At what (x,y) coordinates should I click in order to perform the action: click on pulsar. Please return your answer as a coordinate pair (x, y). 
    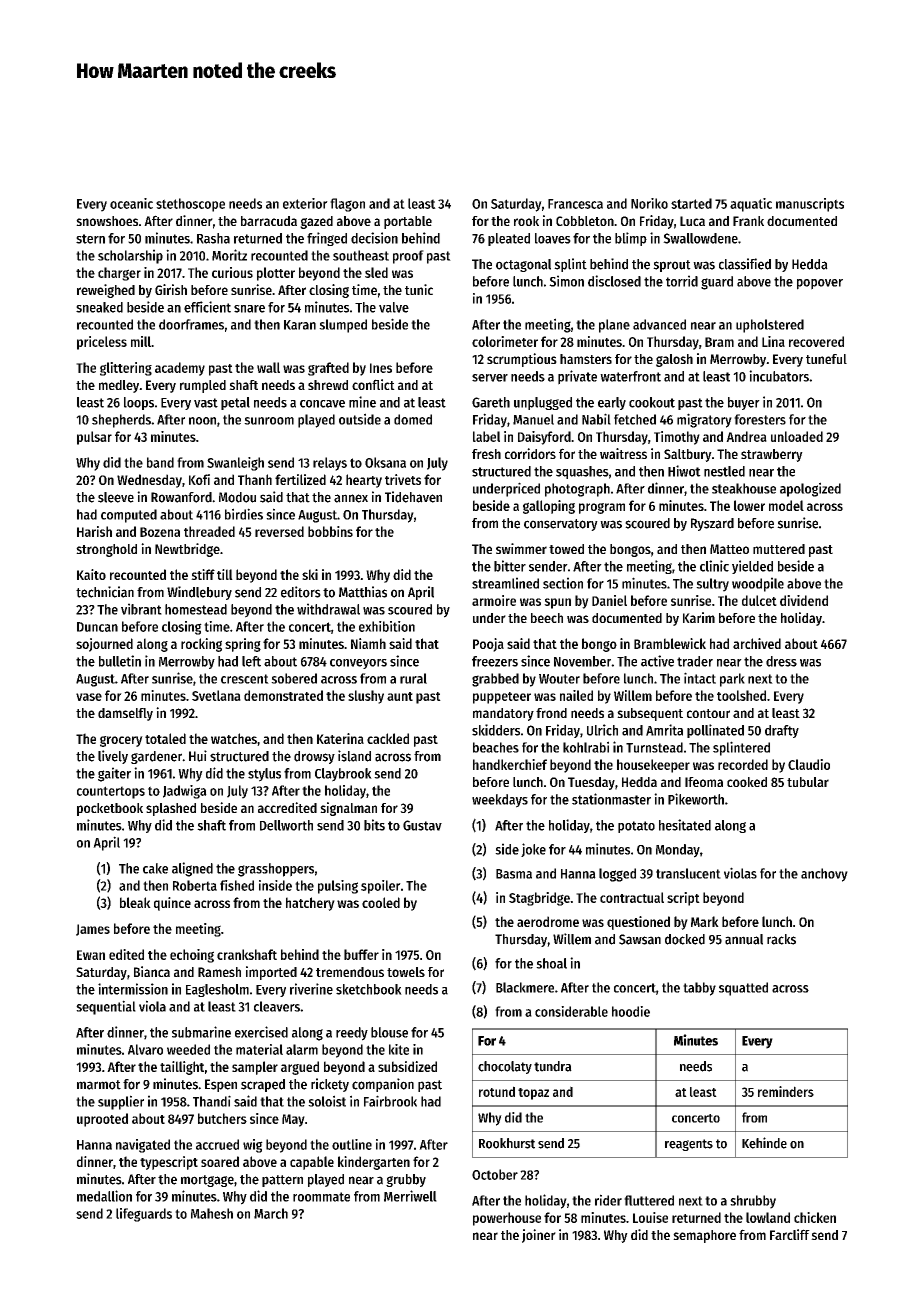
    Looking at the image, I should click on (94, 438).
